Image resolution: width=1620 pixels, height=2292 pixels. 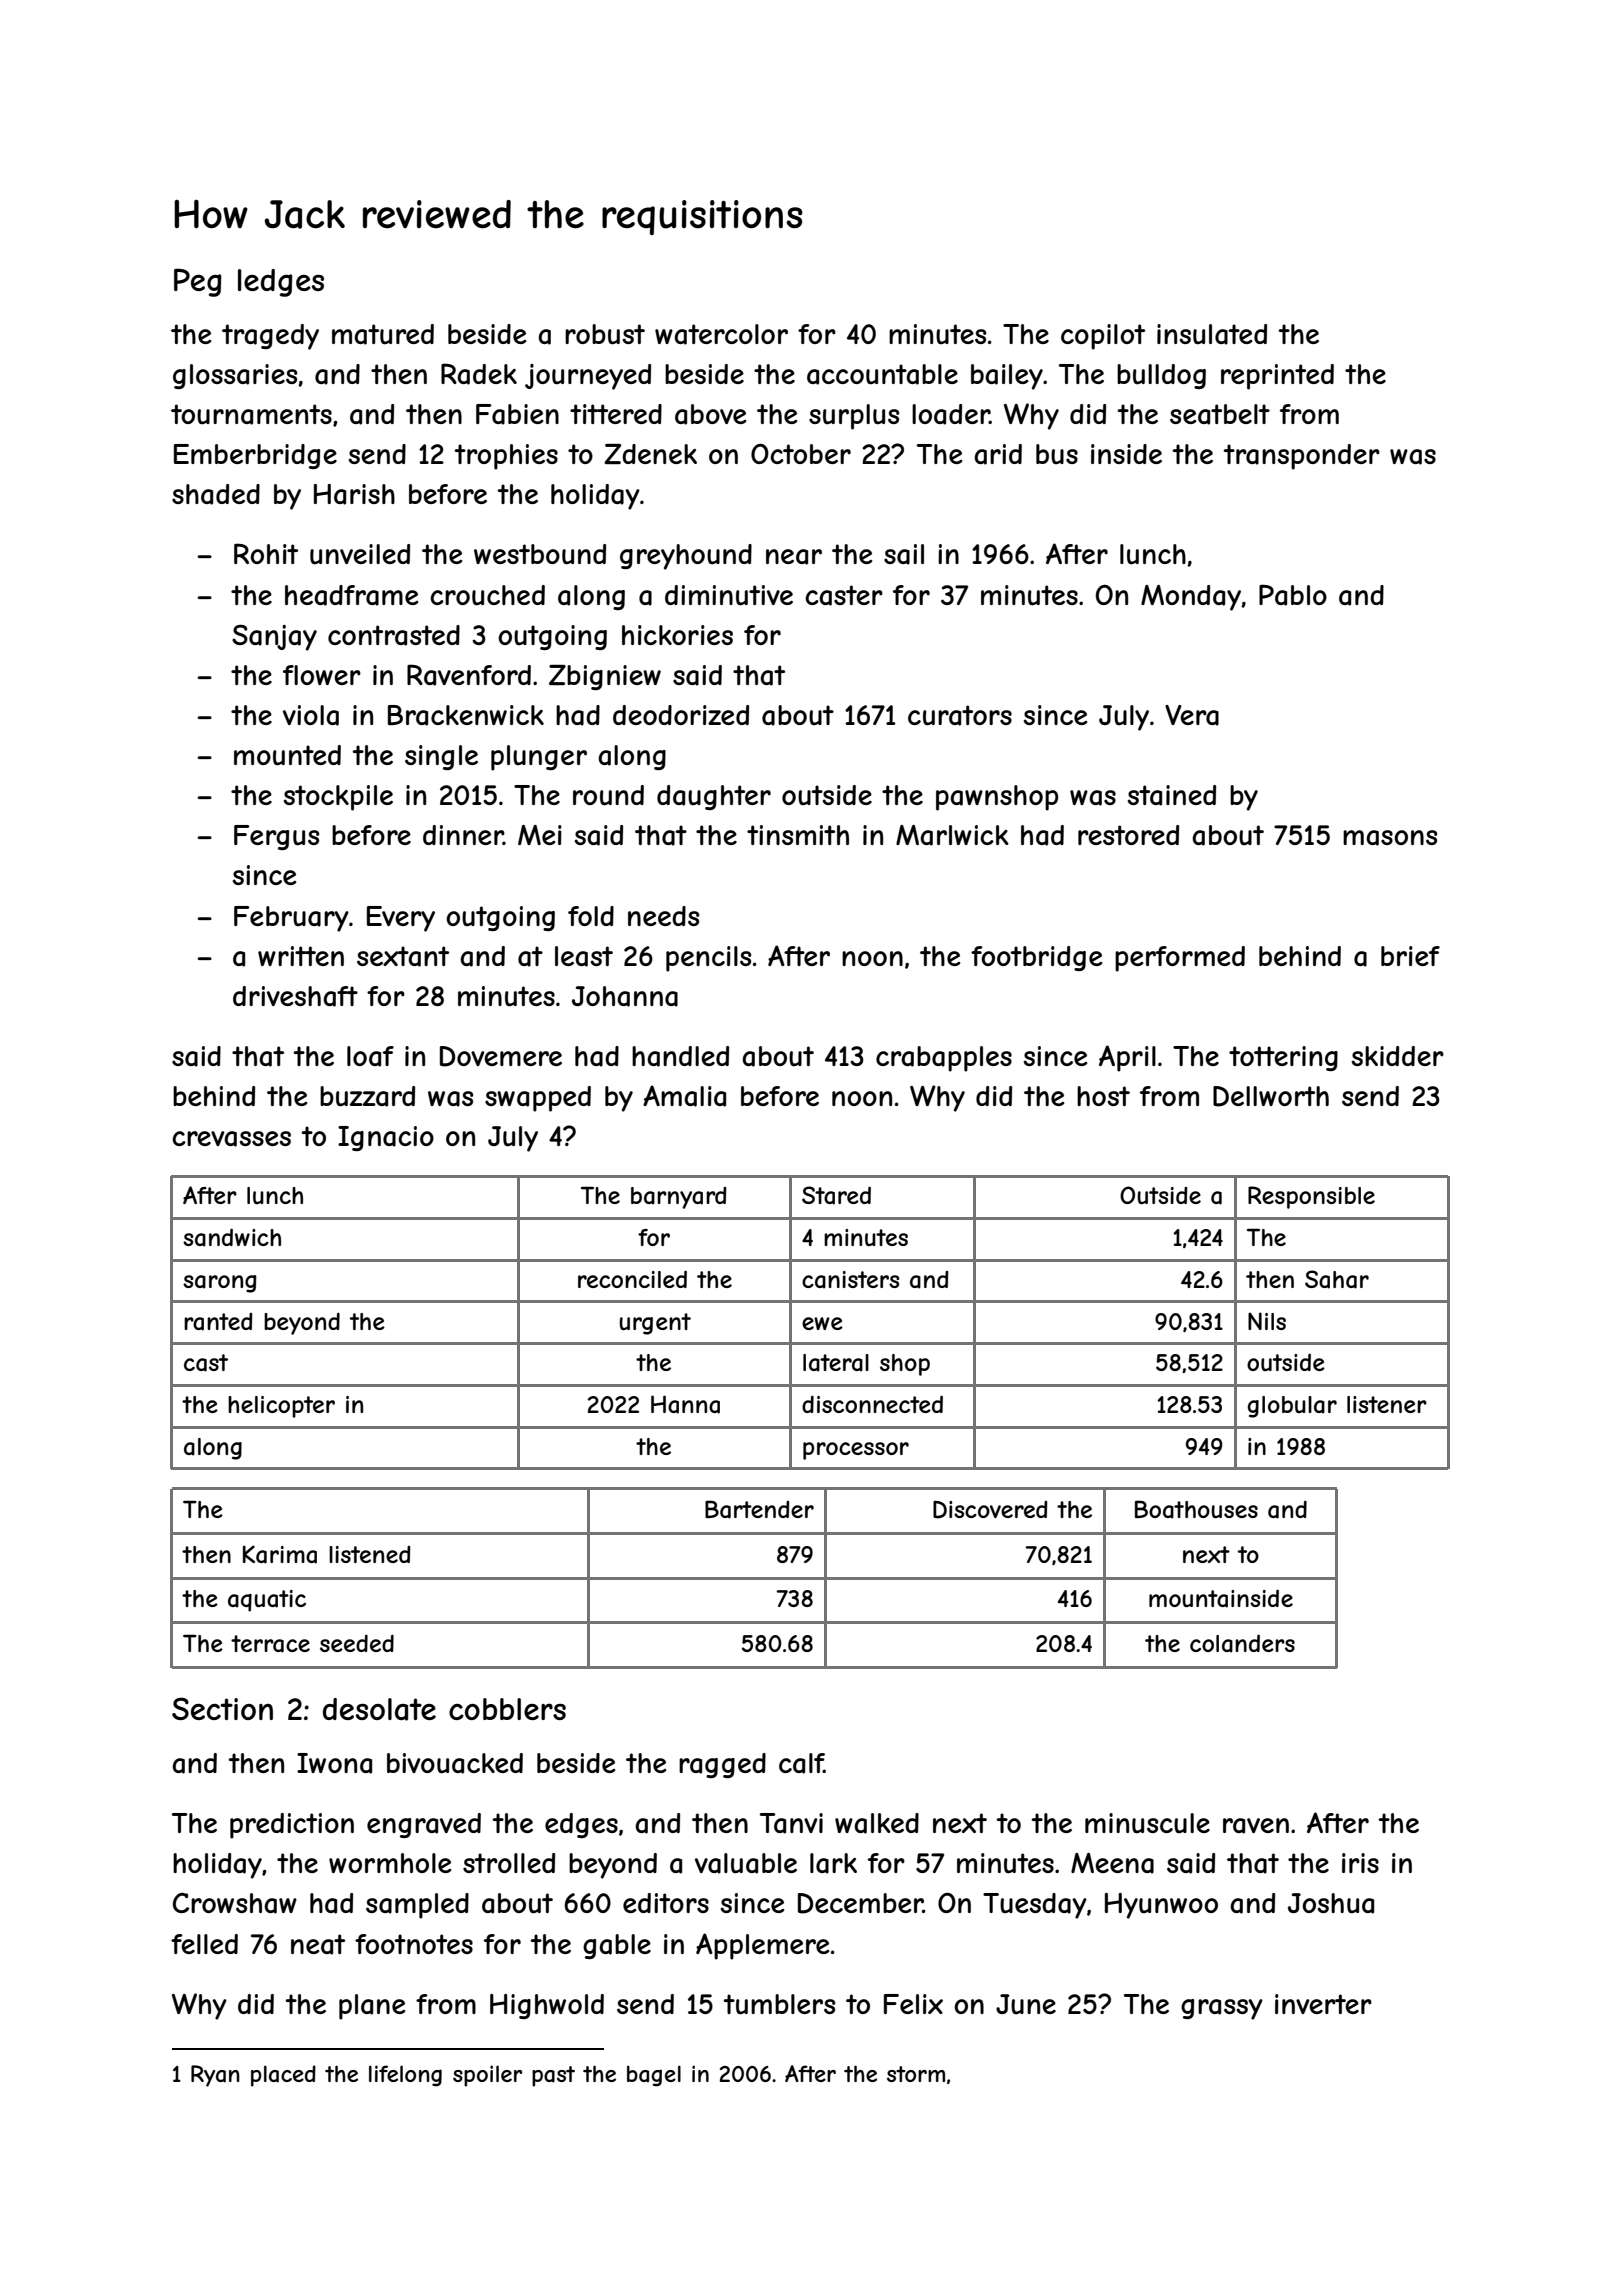 I want to click on diminutive, so click(x=729, y=595).
